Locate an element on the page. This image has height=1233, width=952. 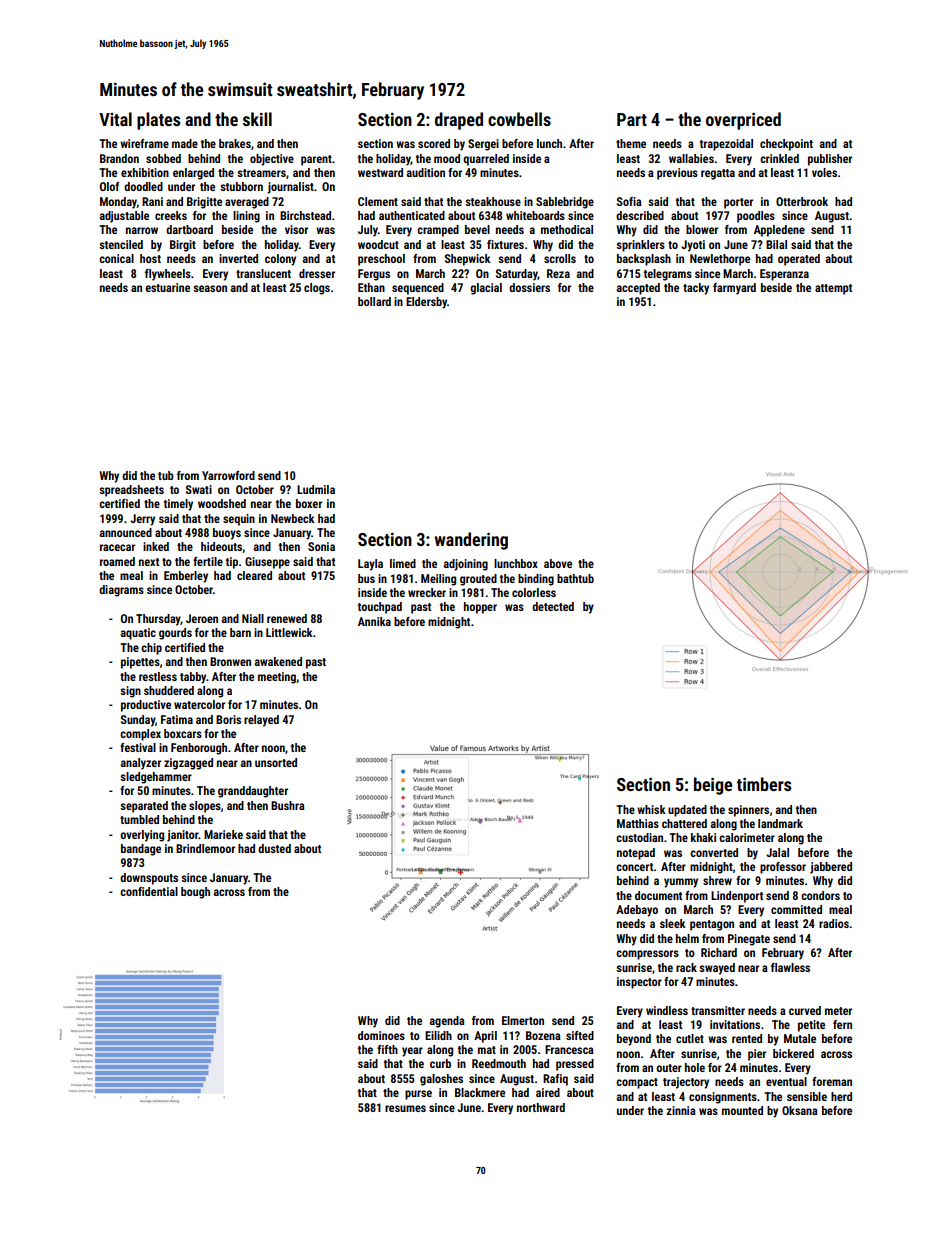
meeting is located at coordinates (277, 678).
